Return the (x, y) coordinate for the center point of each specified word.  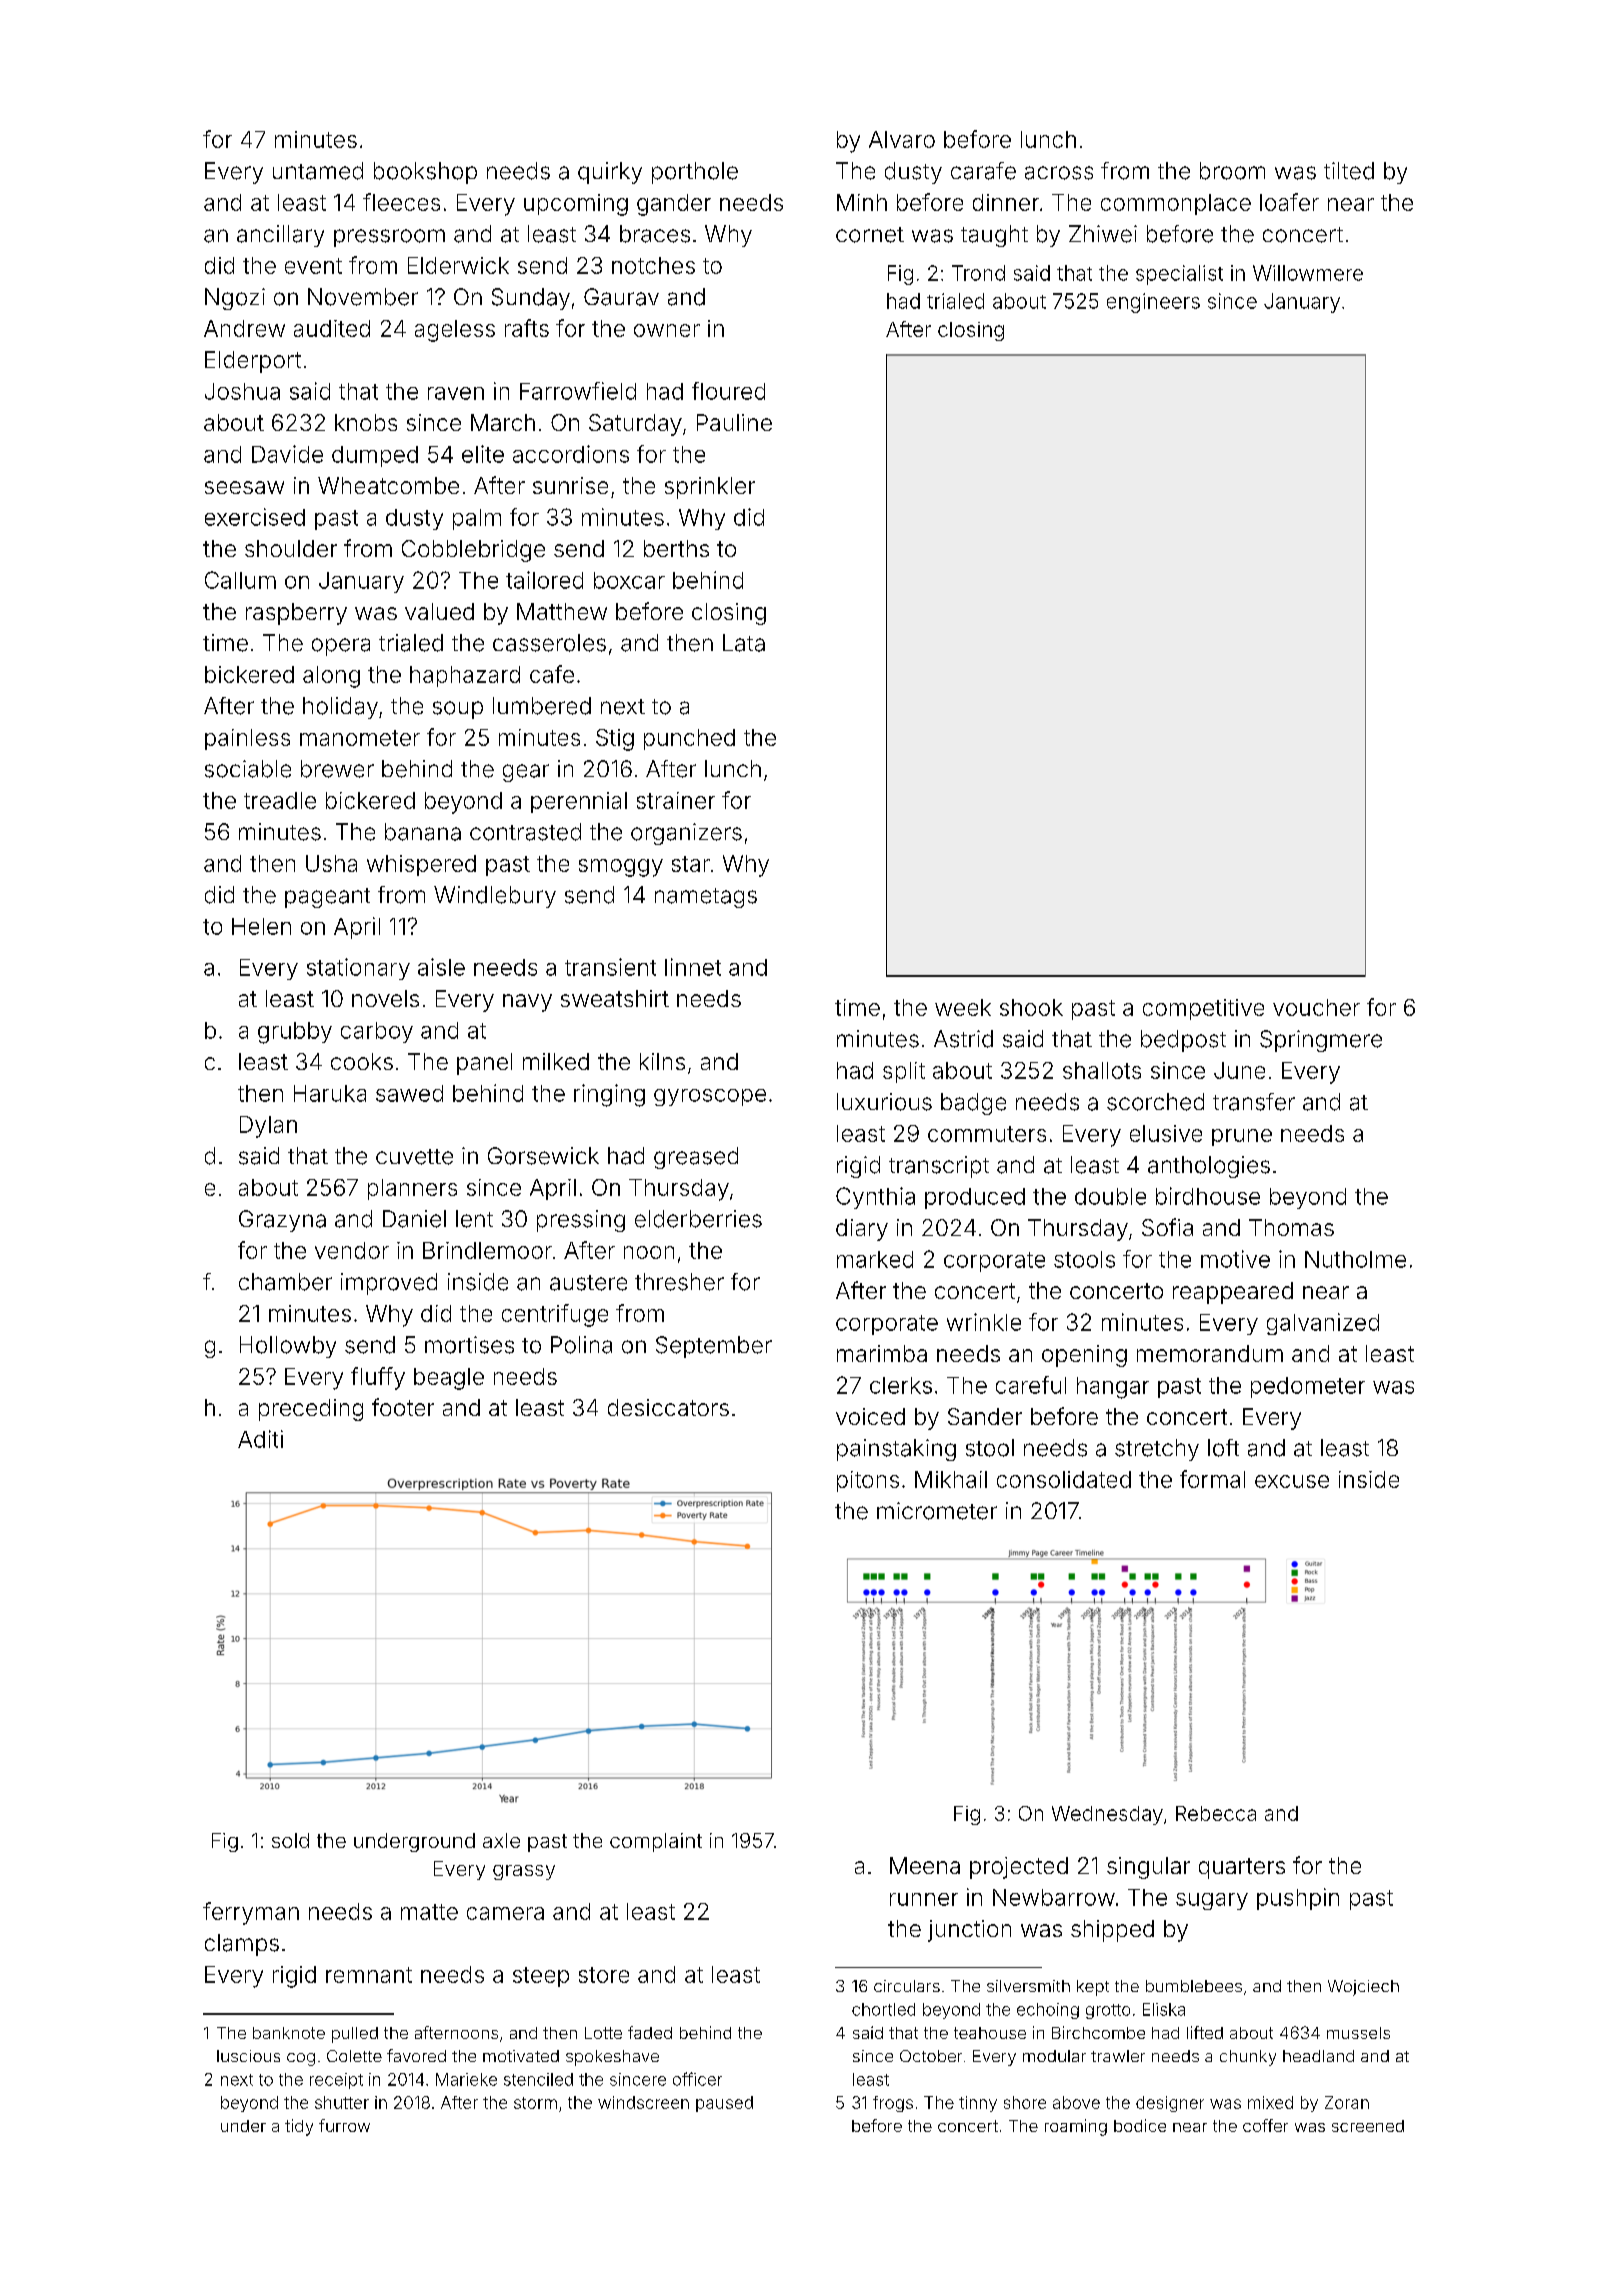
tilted (1349, 171)
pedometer (1308, 1387)
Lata (744, 643)
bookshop (425, 173)
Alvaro (902, 139)
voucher (1316, 1007)
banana (423, 832)
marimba (882, 1353)
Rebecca (1216, 1813)
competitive (1203, 1009)
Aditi (260, 1439)
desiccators (668, 1407)
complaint (656, 1842)
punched (689, 739)
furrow (344, 2125)
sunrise (570, 485)
